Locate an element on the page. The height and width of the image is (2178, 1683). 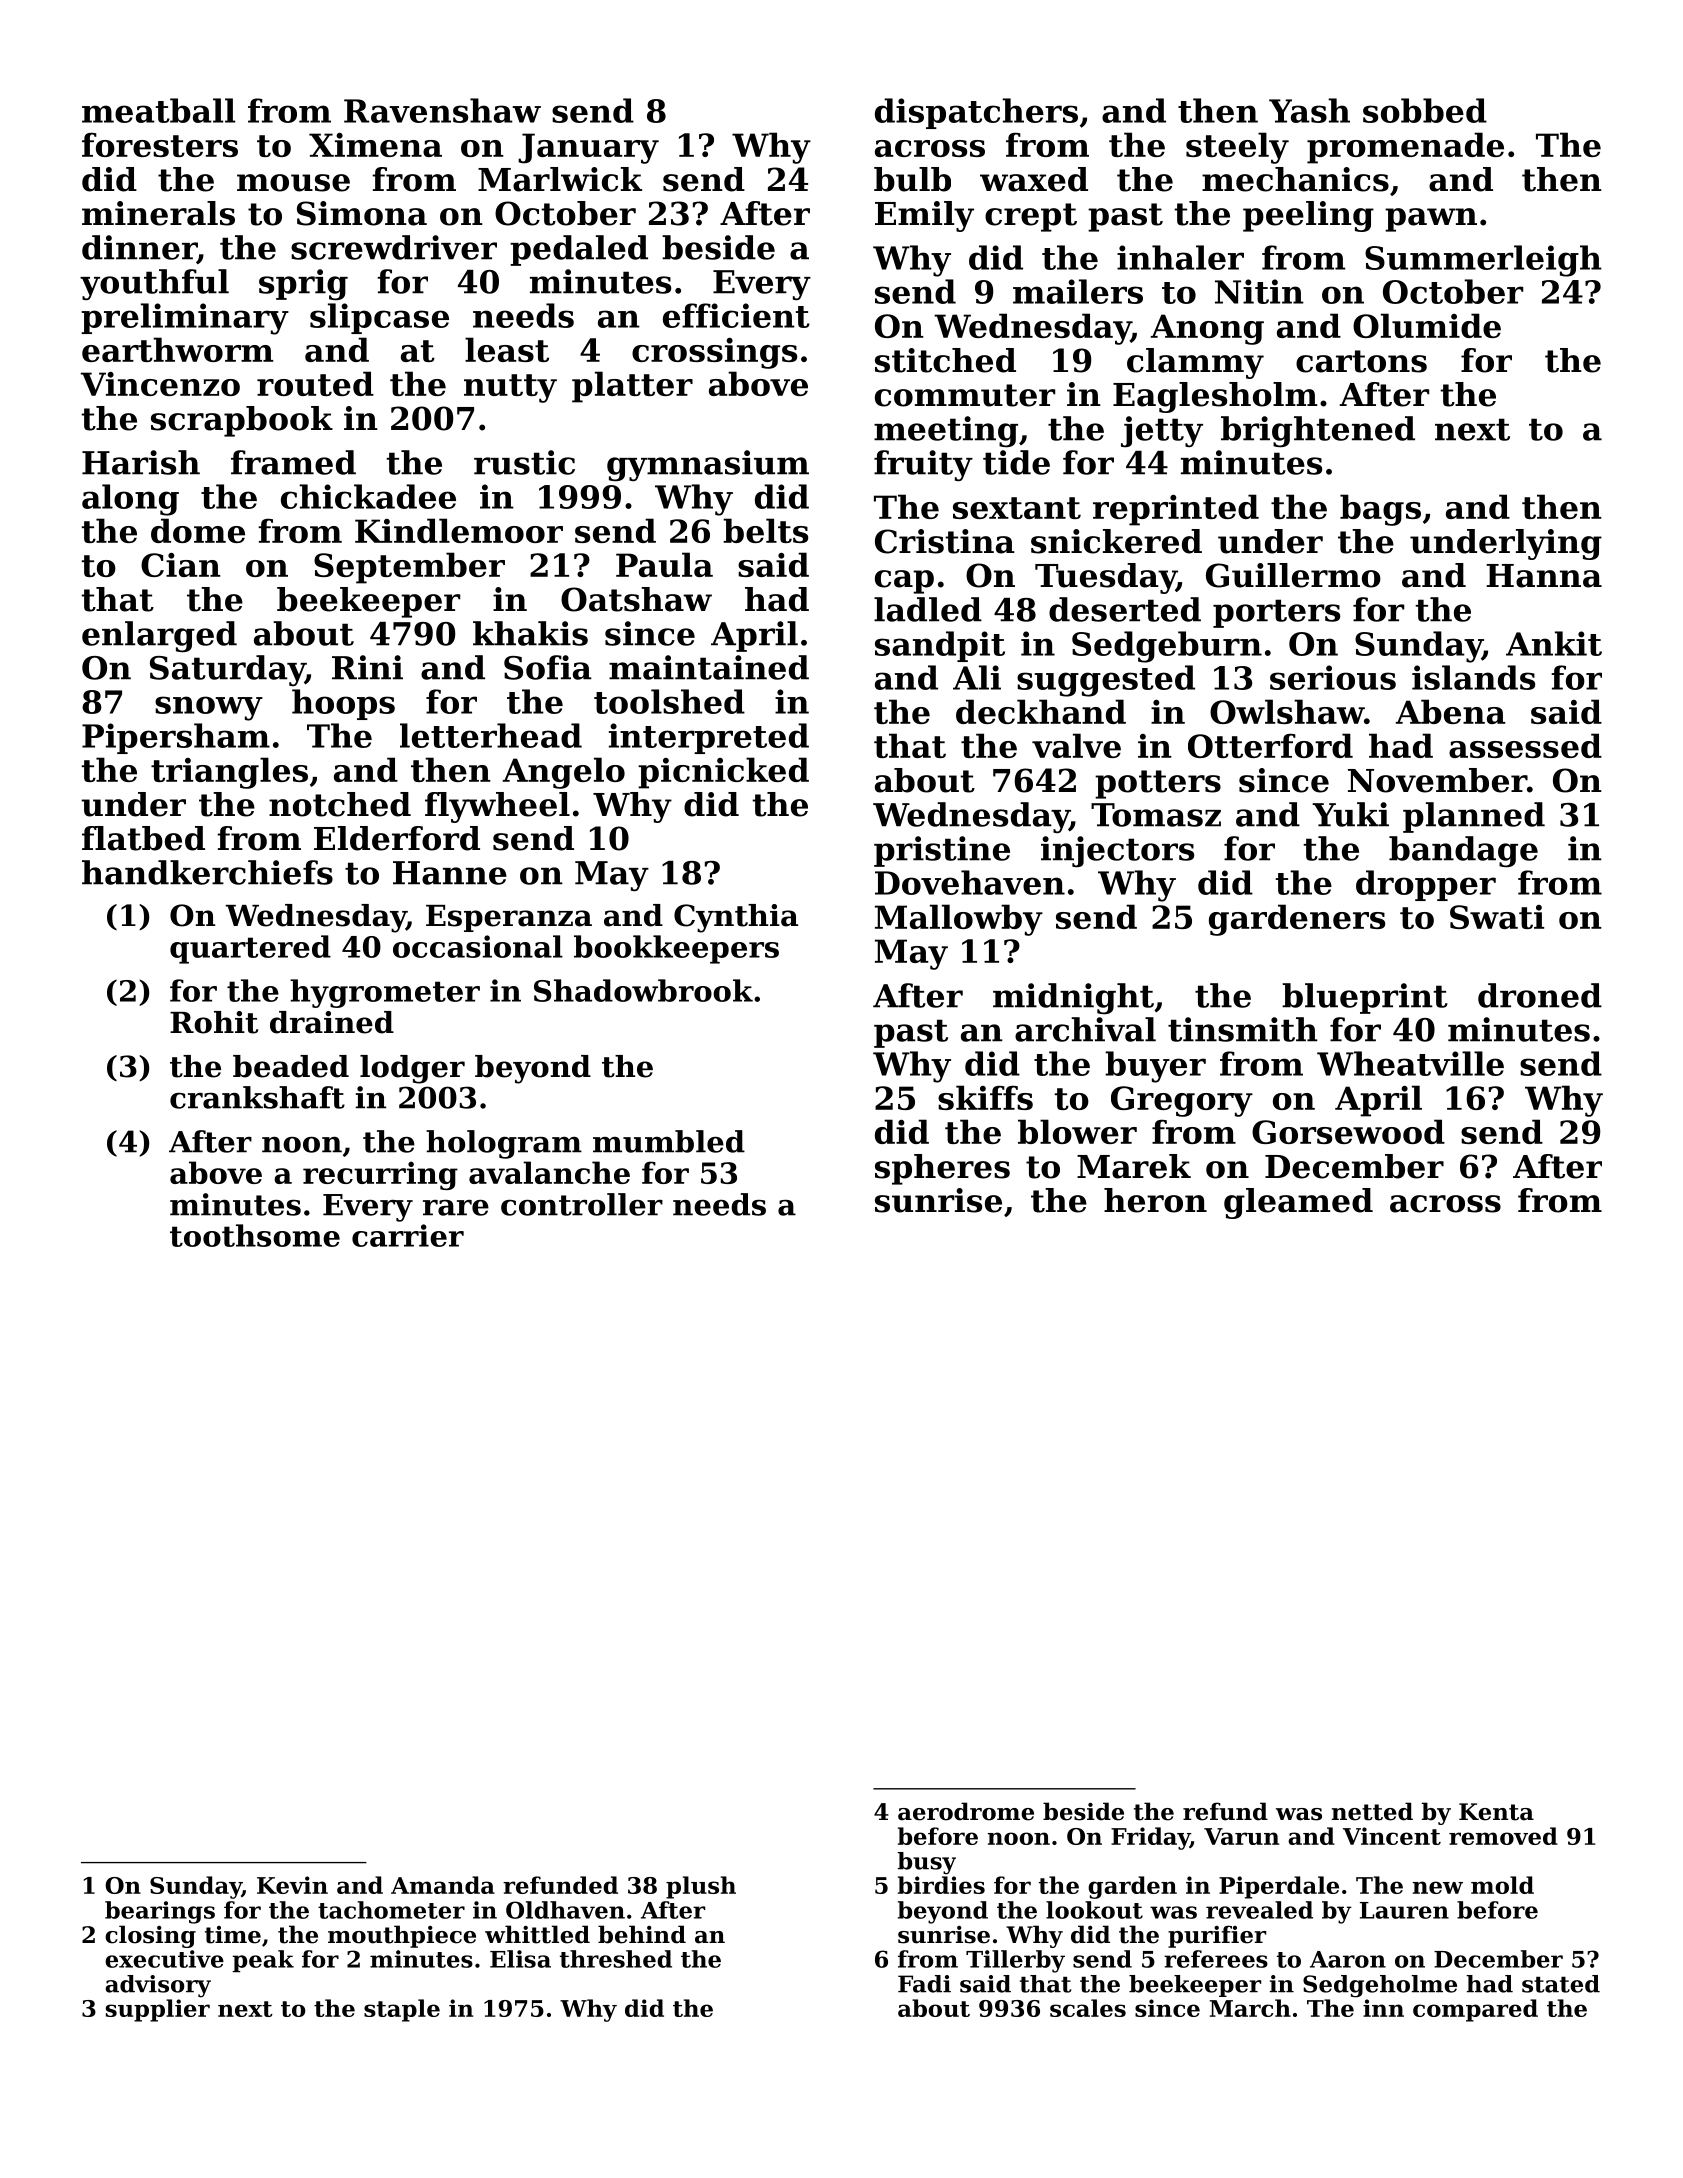
Hanne is located at coordinates (450, 873).
